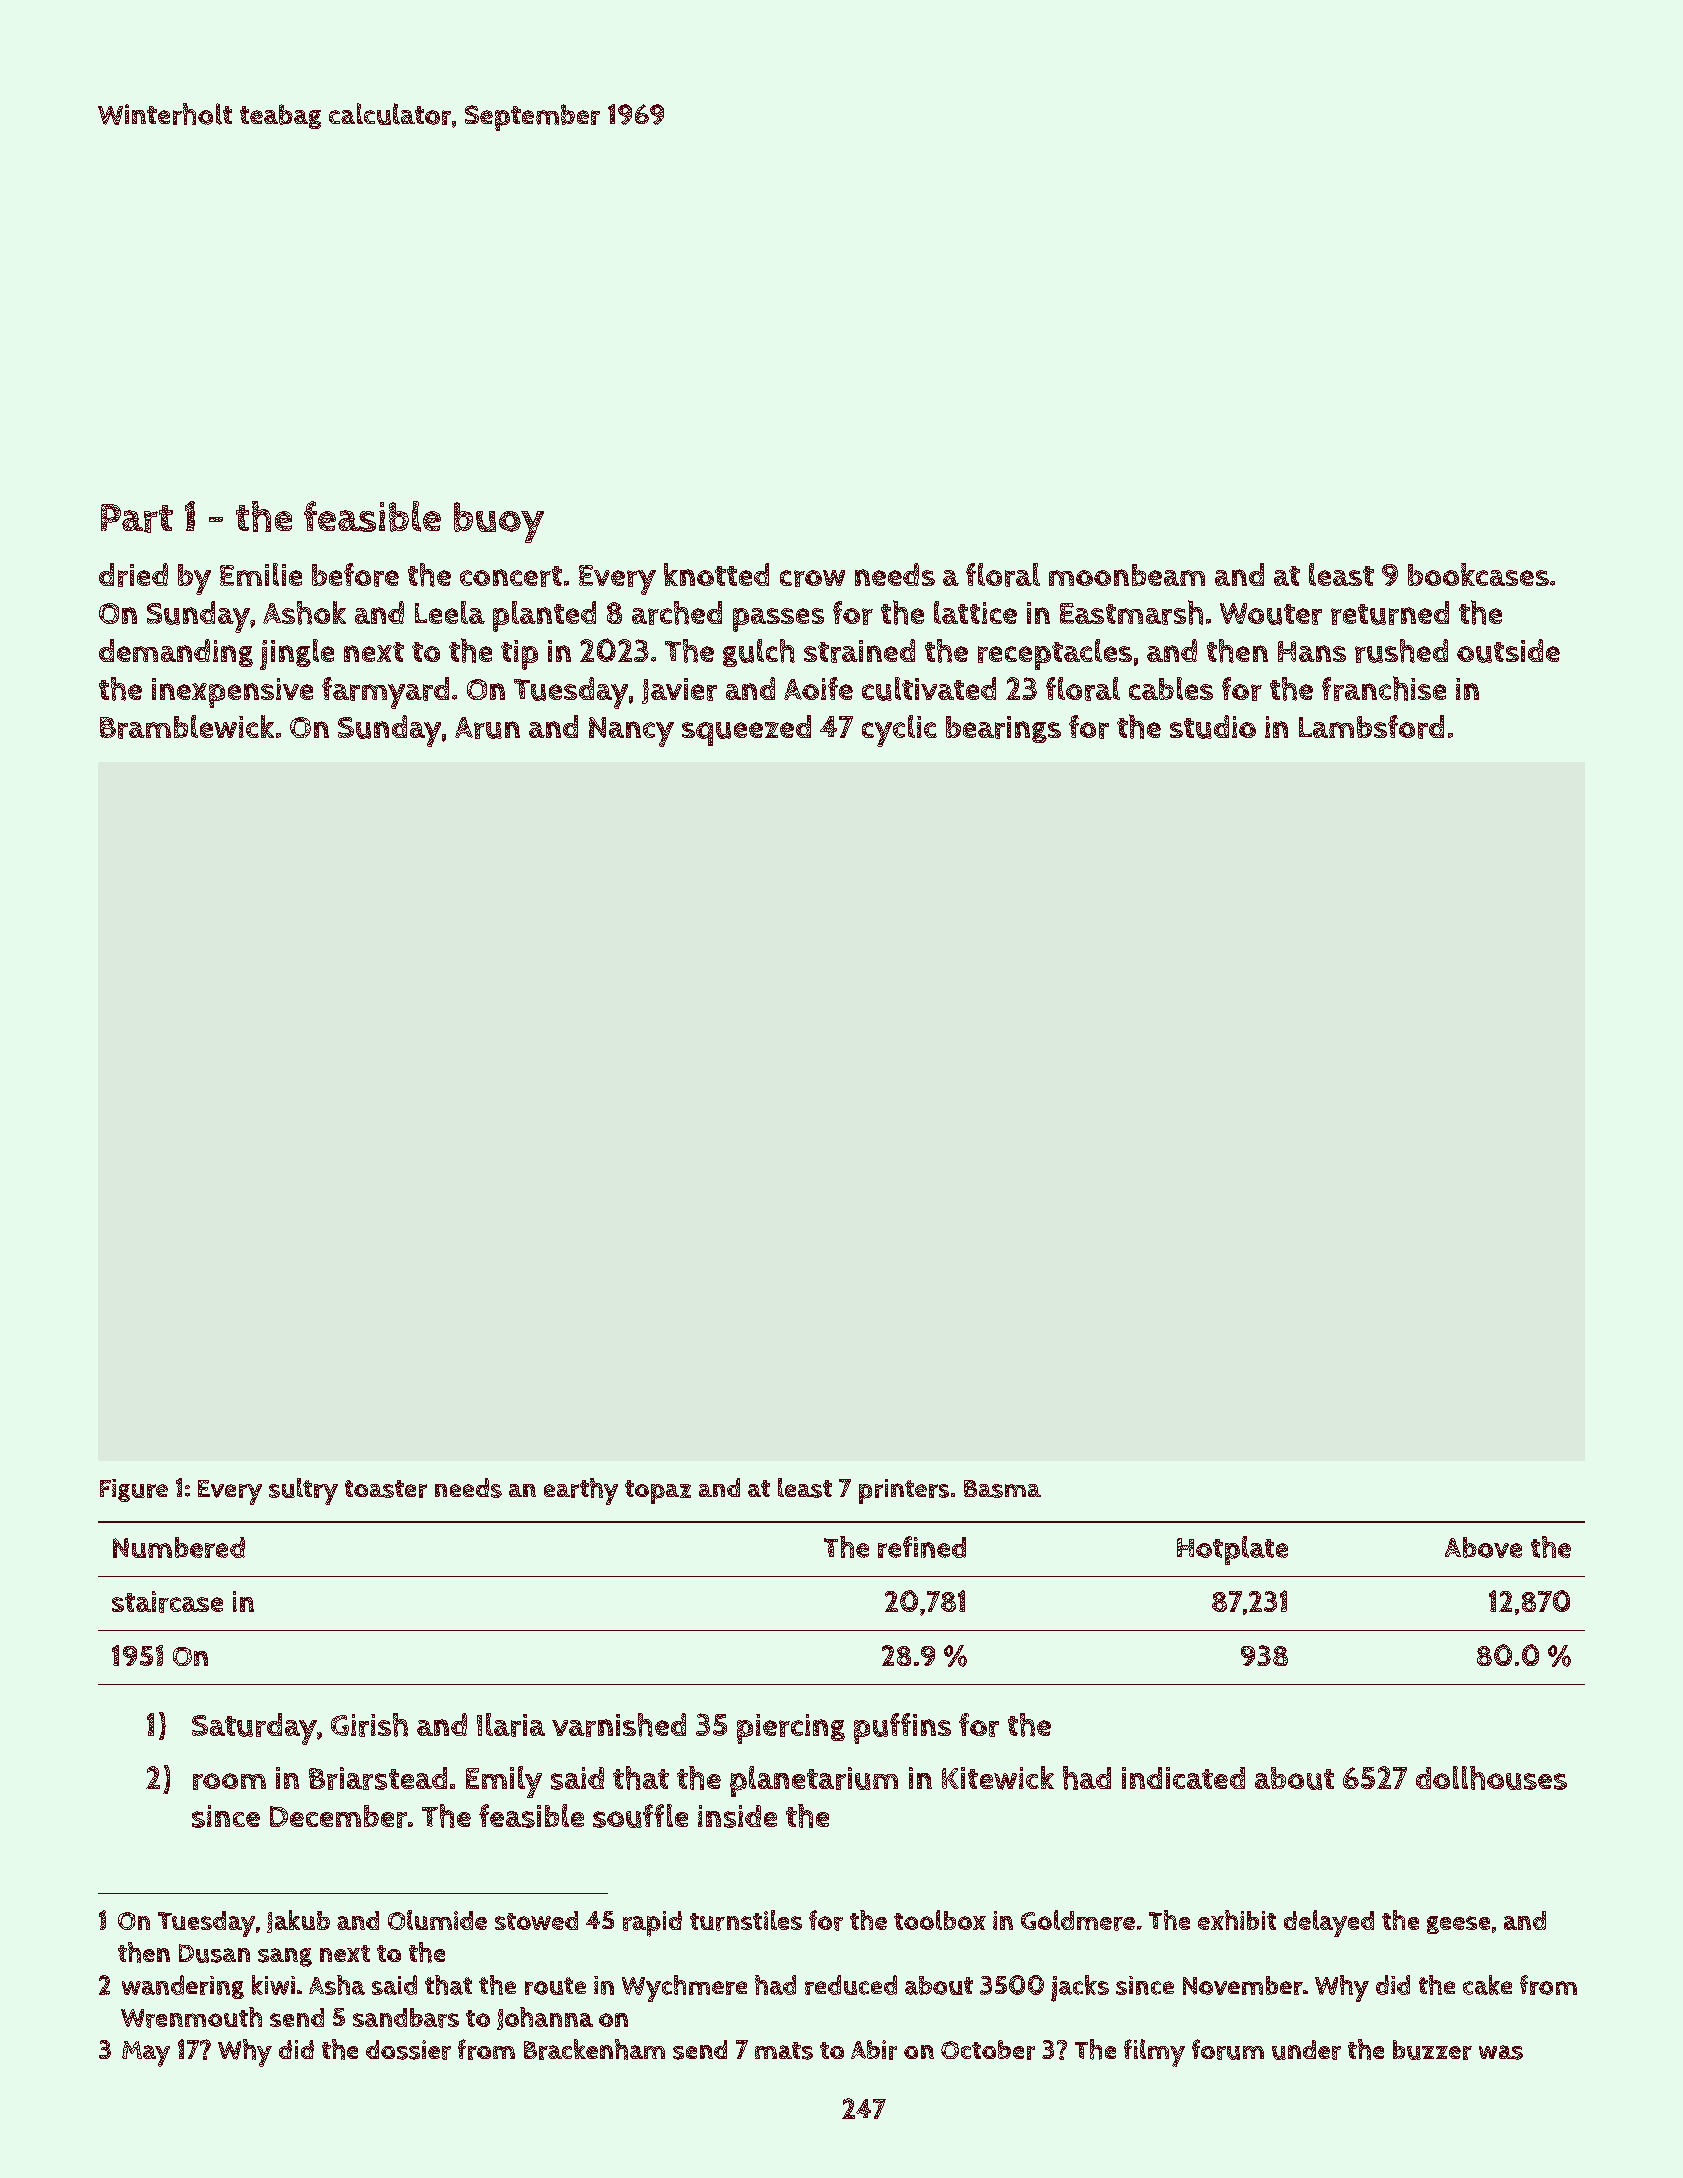 Image resolution: width=1683 pixels, height=2178 pixels. What do you see at coordinates (1478, 574) in the screenshot?
I see `bookcases` at bounding box center [1478, 574].
